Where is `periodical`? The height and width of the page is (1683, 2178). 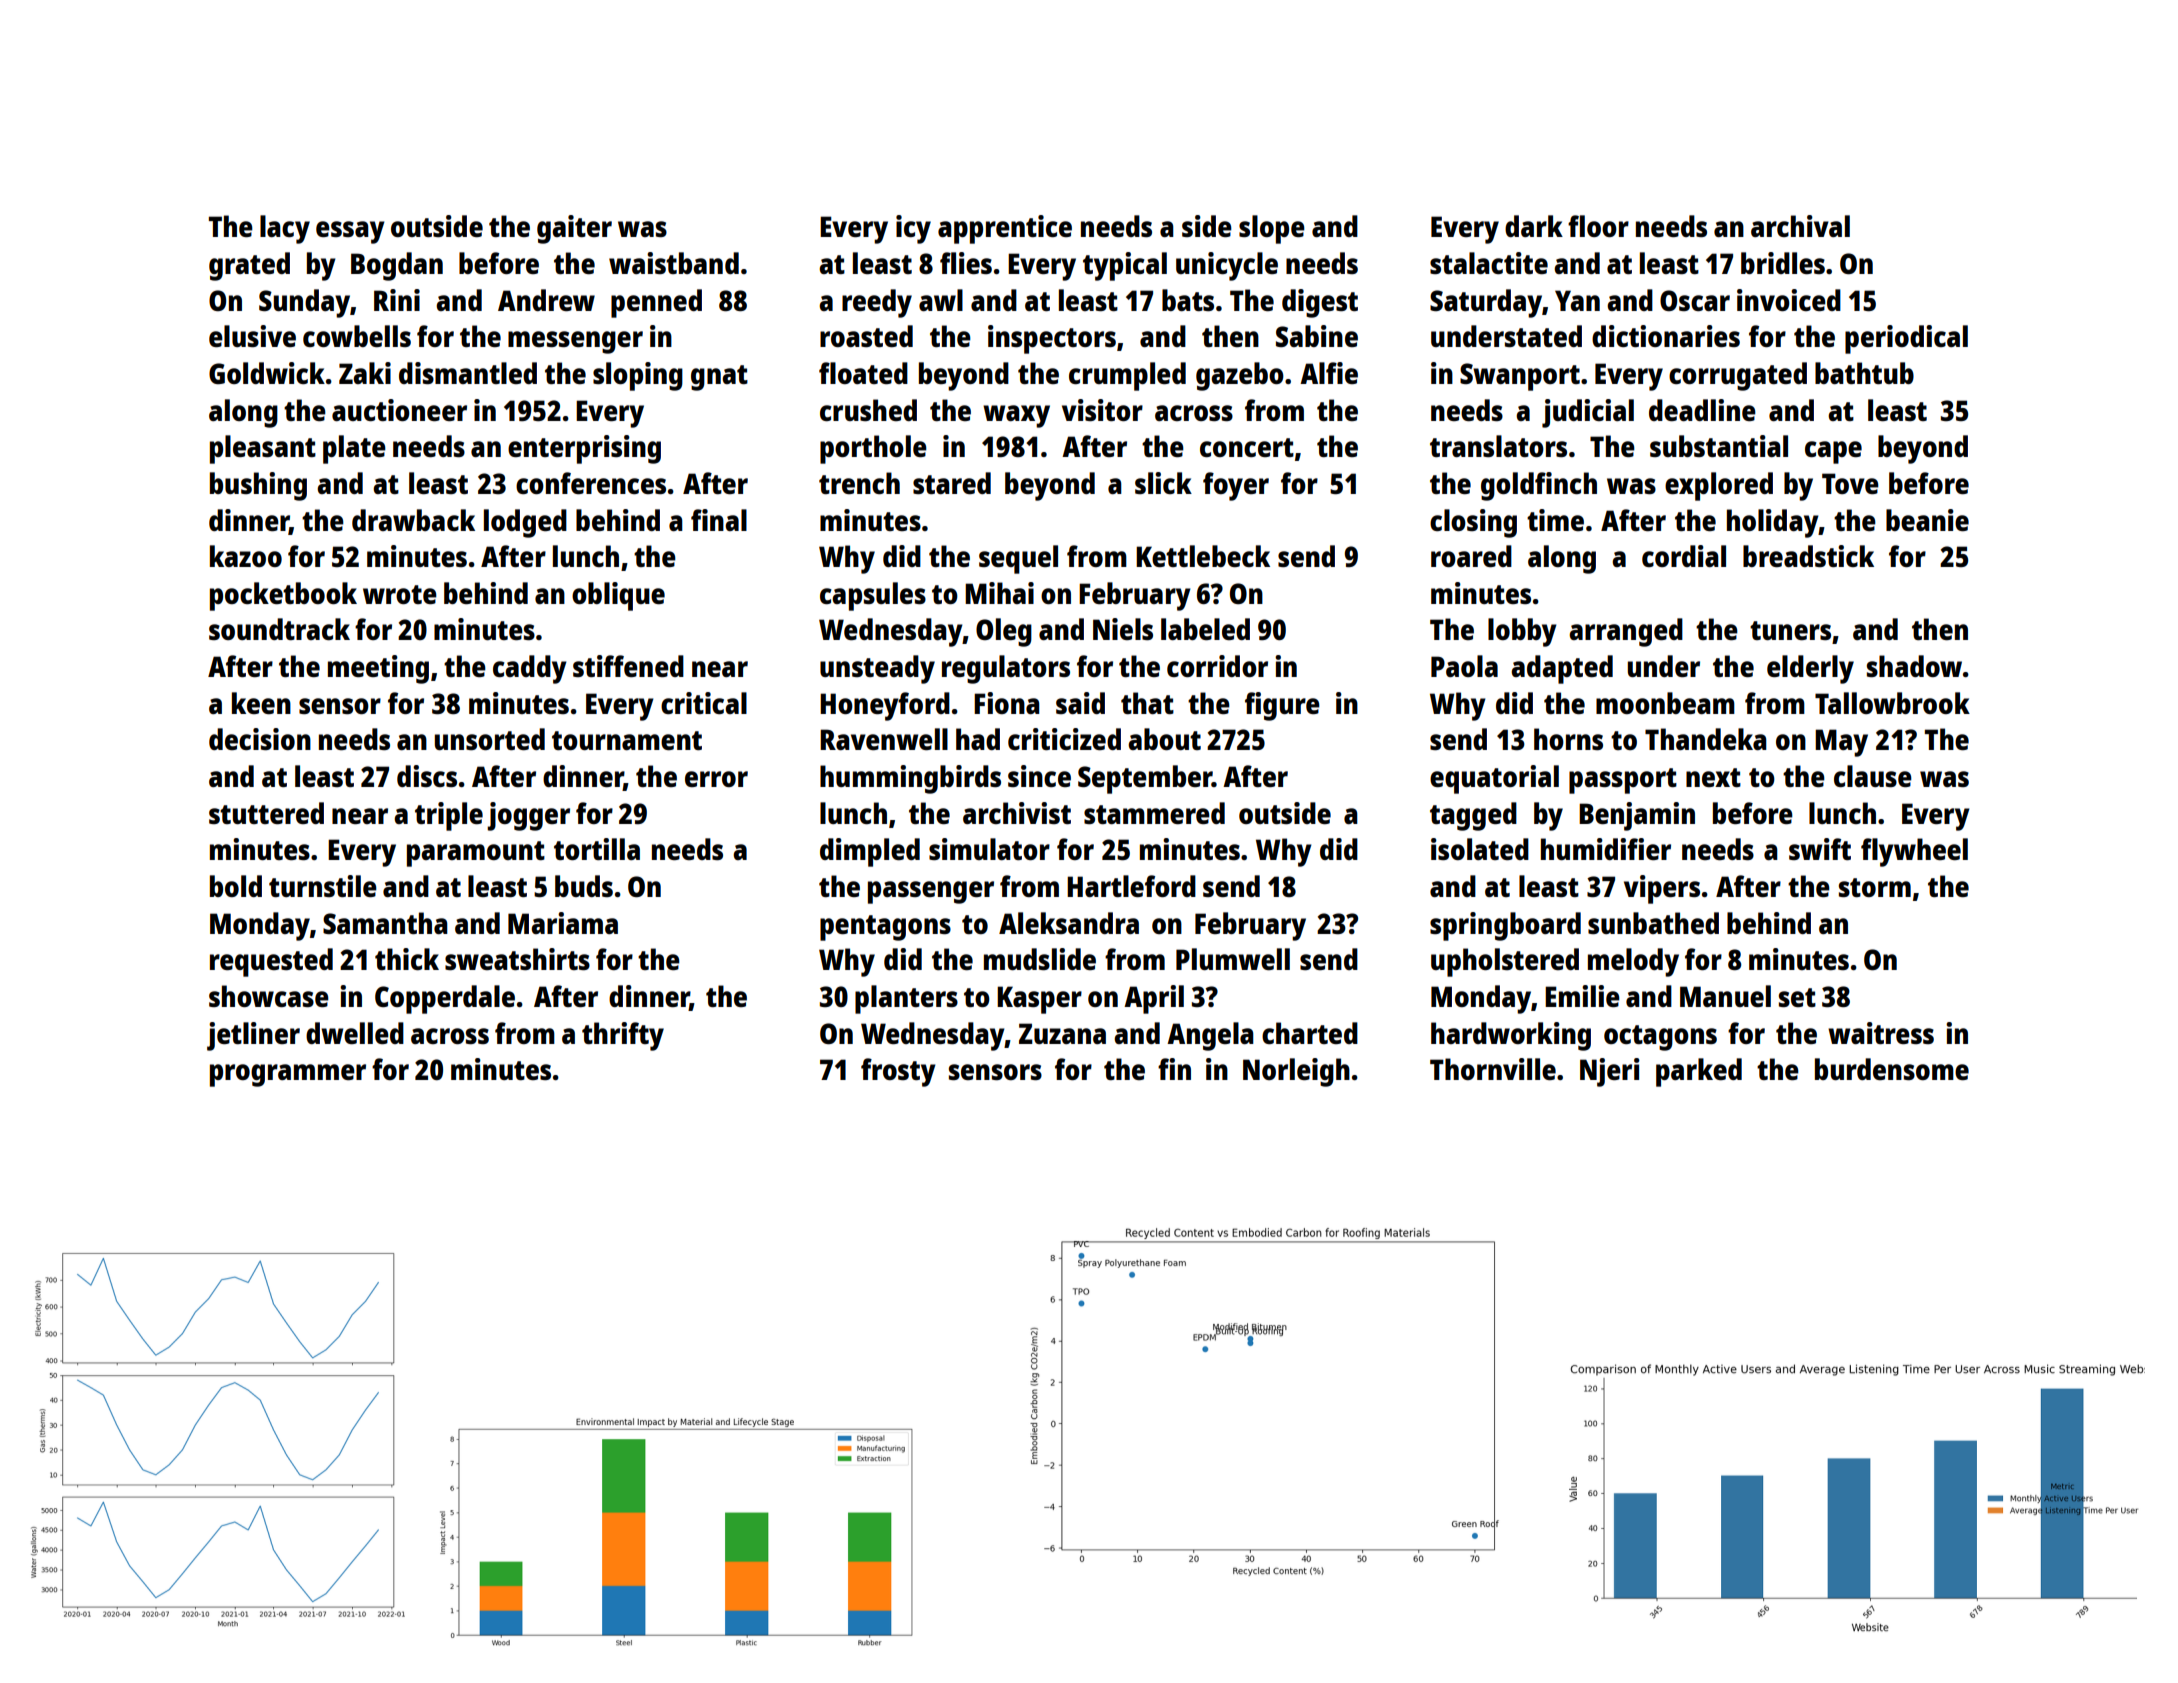
periodical is located at coordinates (1906, 339).
